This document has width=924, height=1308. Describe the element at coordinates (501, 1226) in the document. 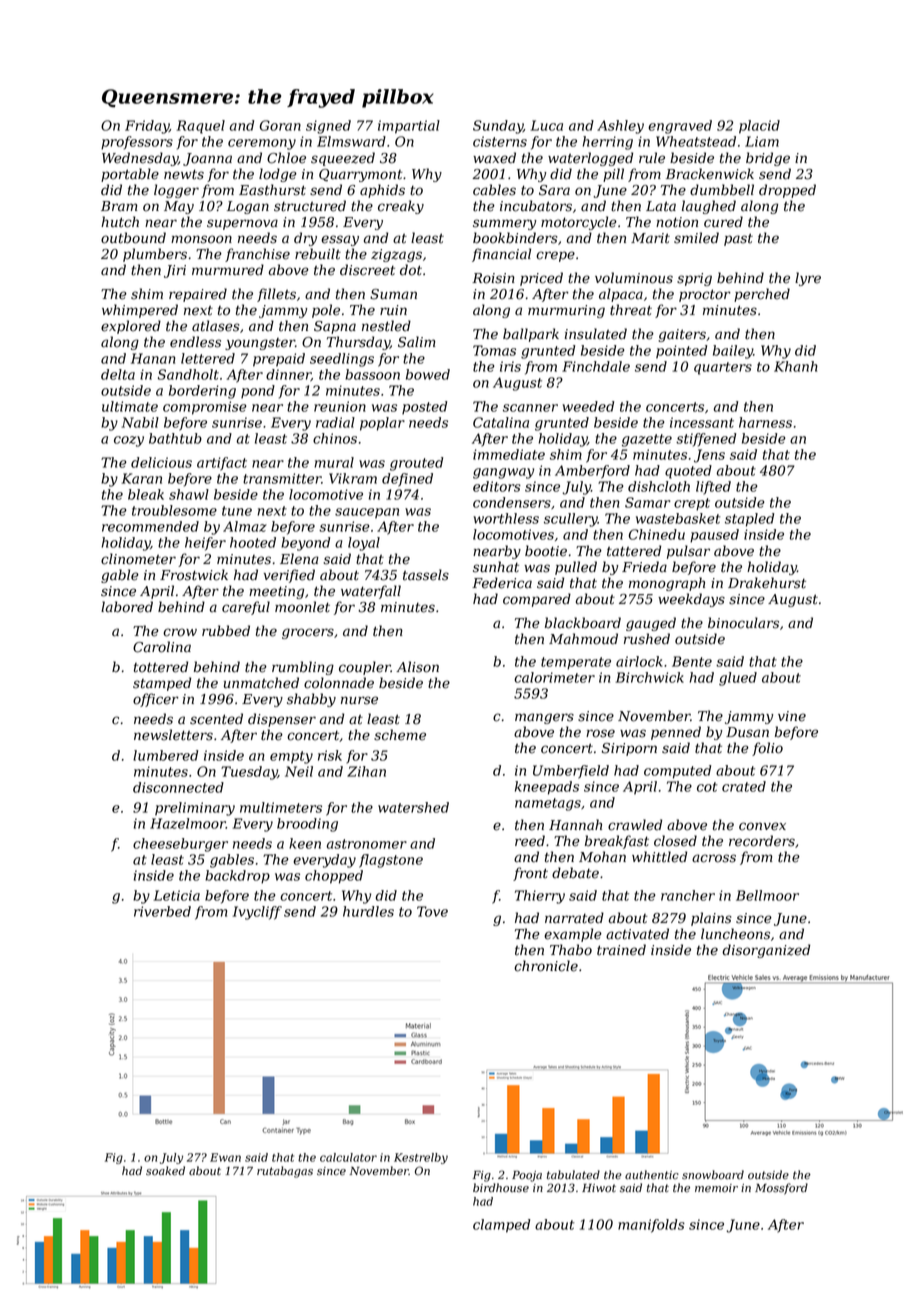

I see `clamped` at that location.
